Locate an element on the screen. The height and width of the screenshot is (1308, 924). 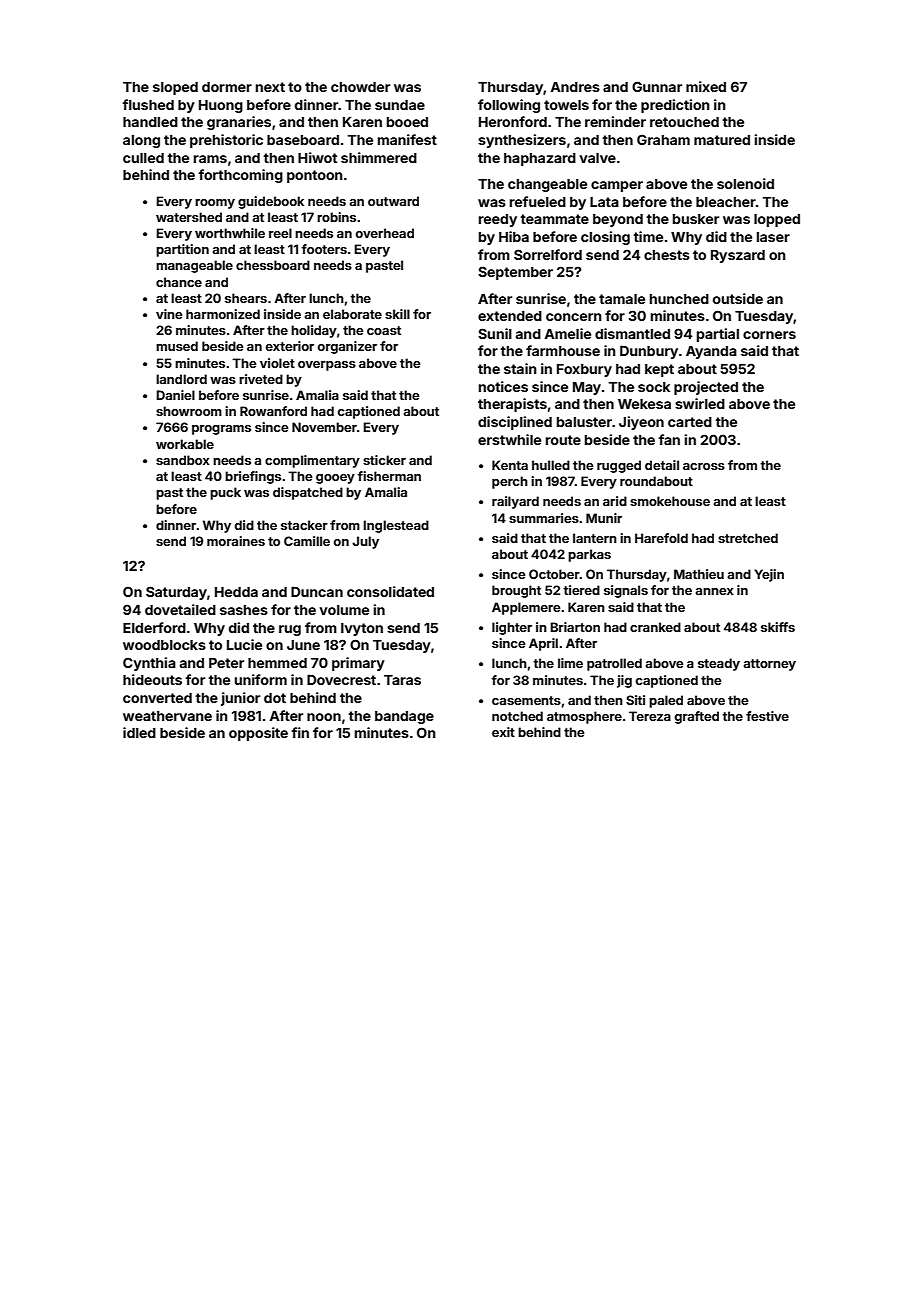
mixed is located at coordinates (706, 86).
